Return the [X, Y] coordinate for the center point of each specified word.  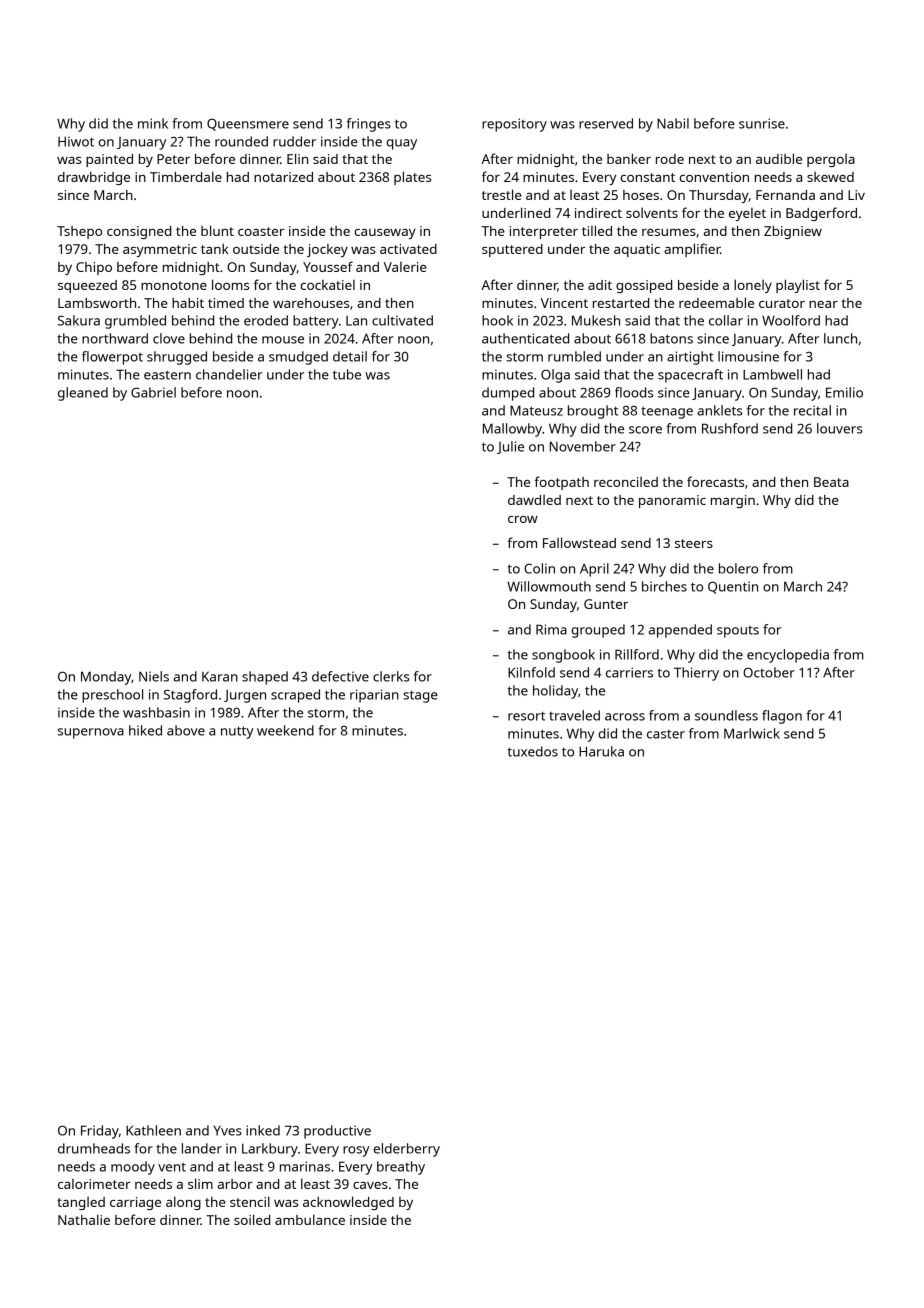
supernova [91, 733]
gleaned [83, 394]
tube [347, 374]
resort [526, 716]
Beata [831, 482]
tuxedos [533, 751]
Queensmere [248, 124]
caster [666, 734]
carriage [135, 1203]
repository [514, 125]
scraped [295, 696]
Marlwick [752, 733]
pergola [831, 160]
